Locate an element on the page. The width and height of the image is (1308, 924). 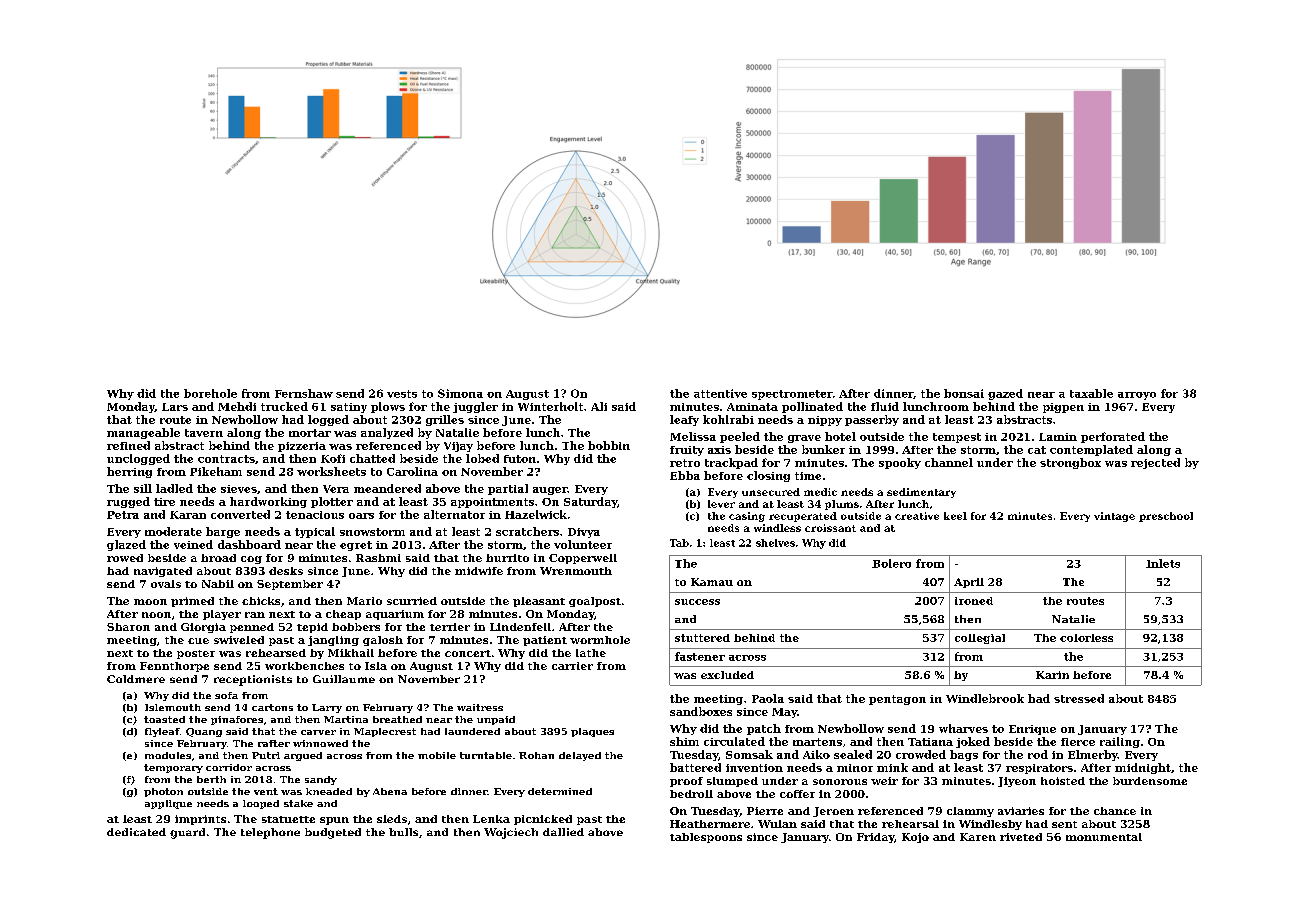
jangling is located at coordinates (333, 641).
